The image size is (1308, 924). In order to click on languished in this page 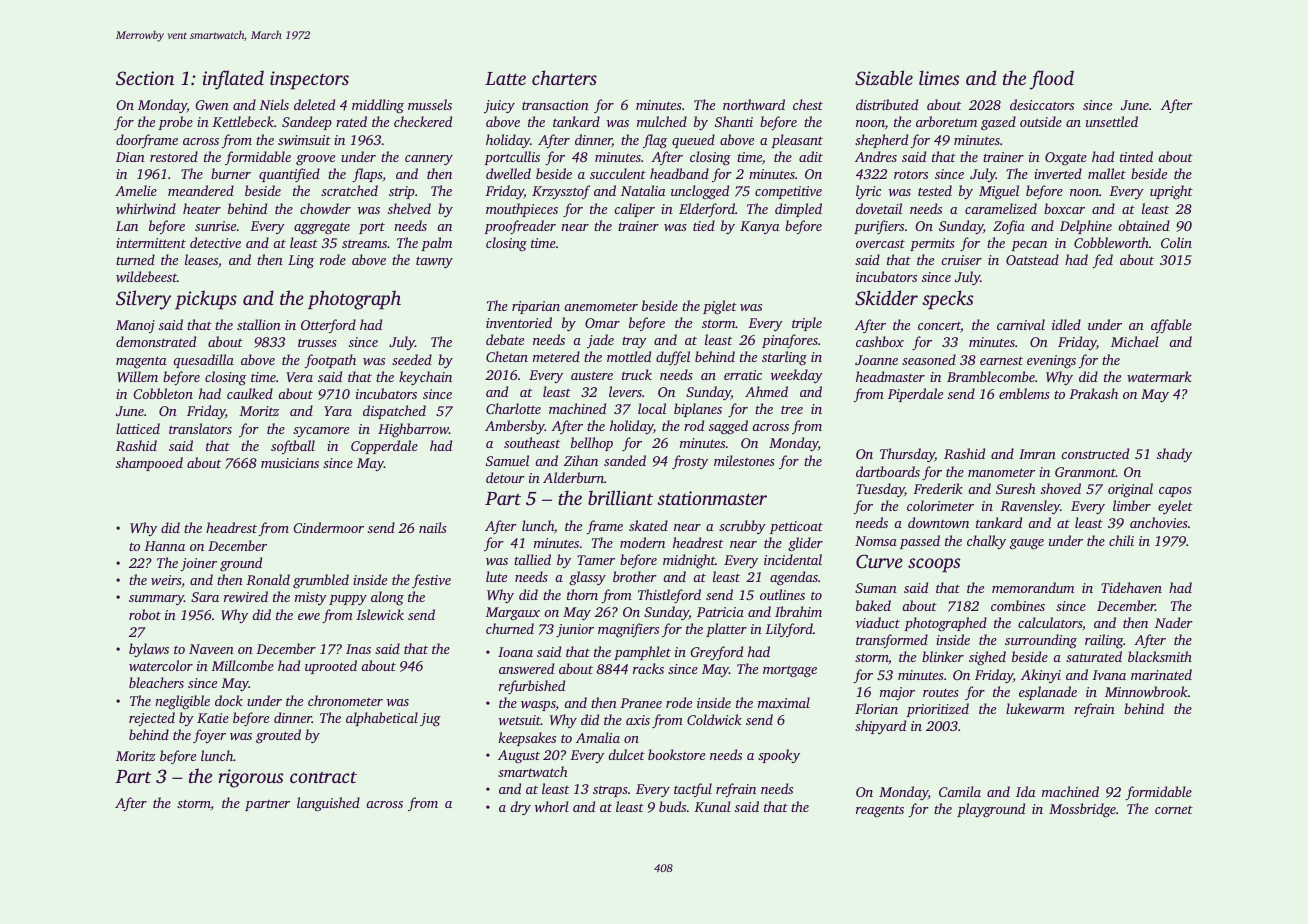, I will do `click(328, 804)`.
